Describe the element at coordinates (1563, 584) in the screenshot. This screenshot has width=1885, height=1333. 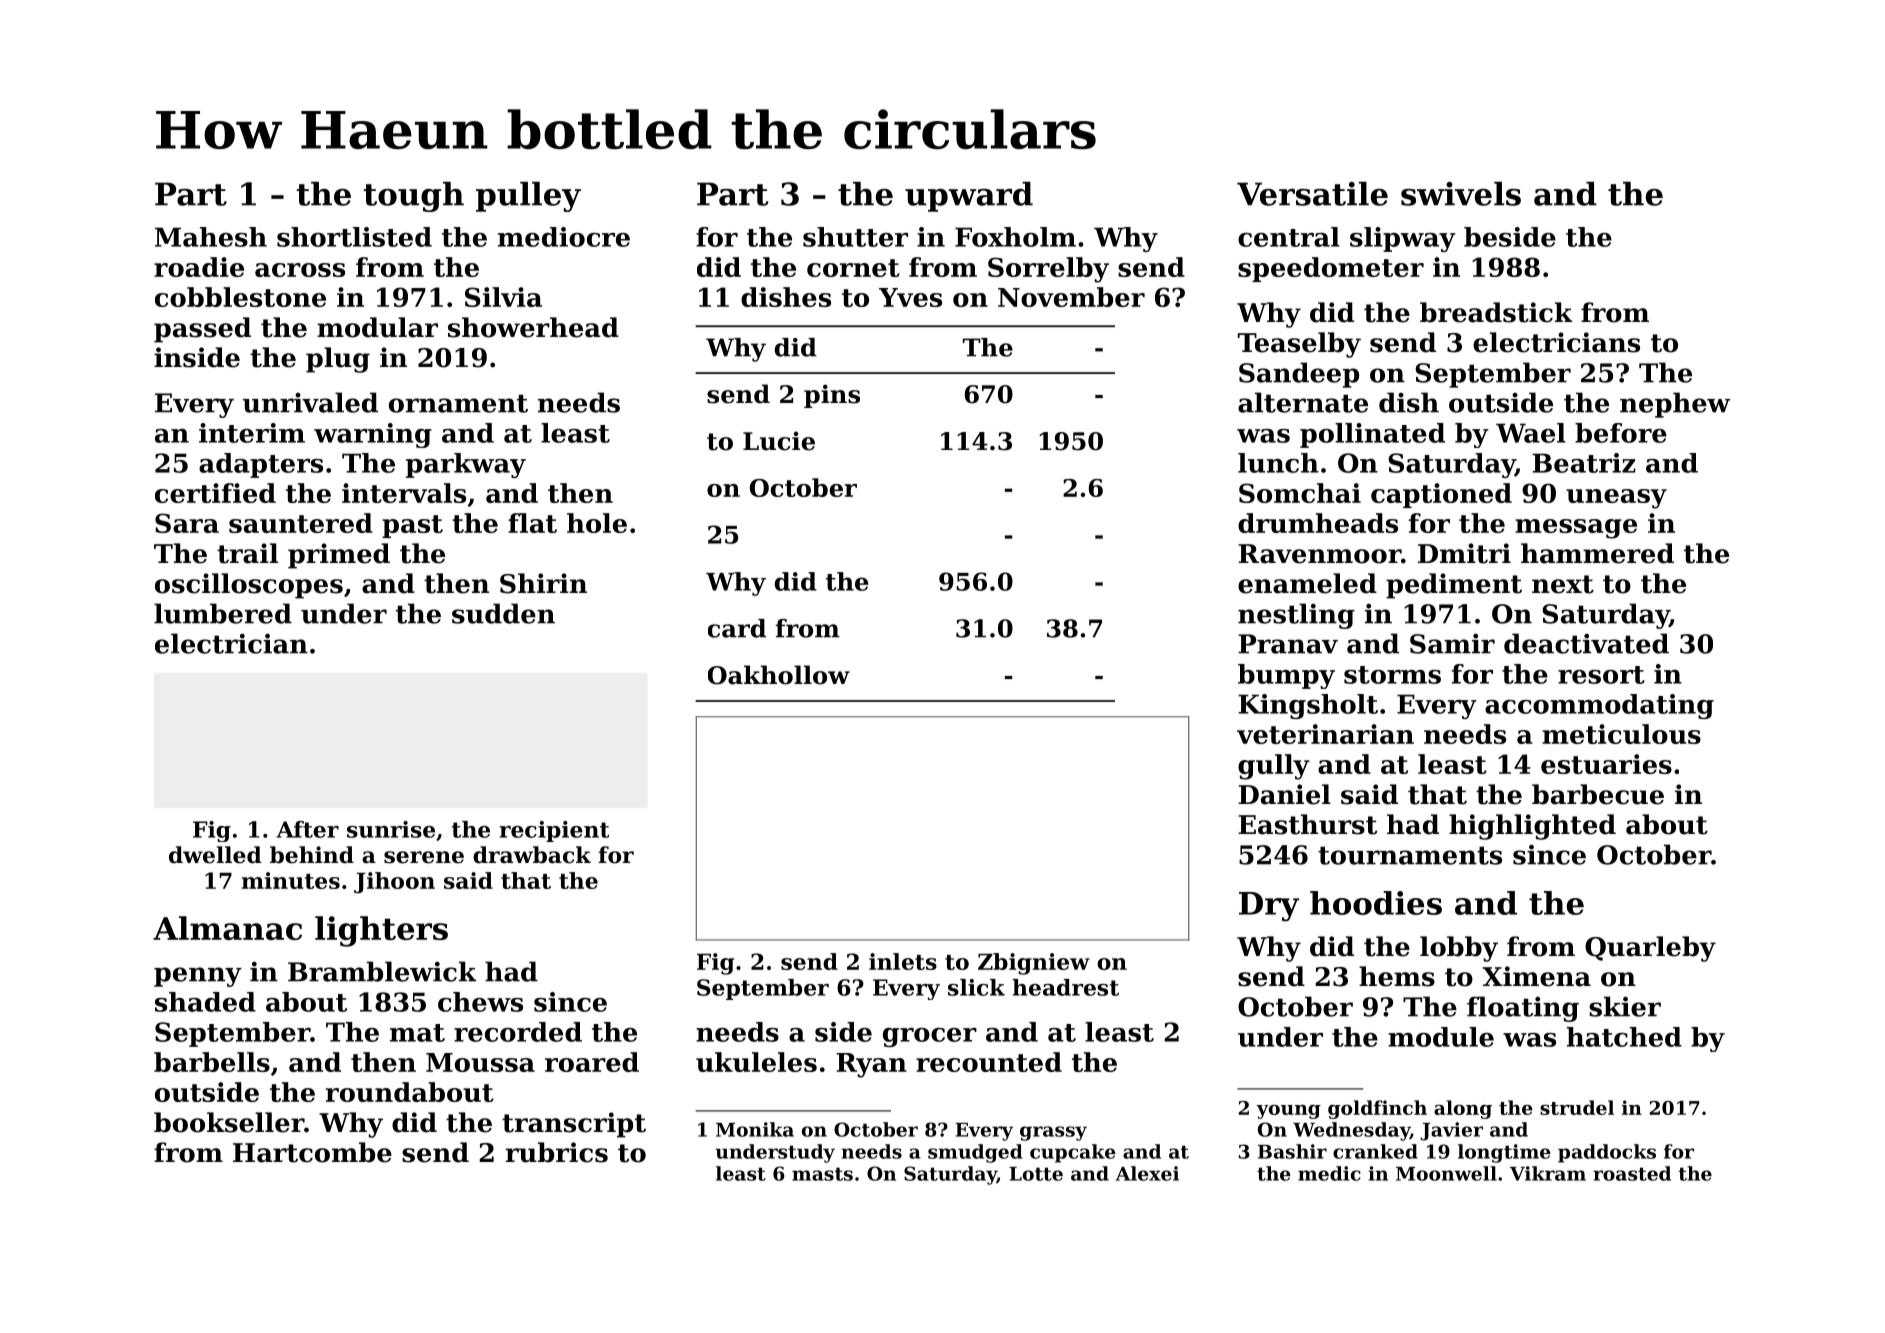
I see `next` at that location.
